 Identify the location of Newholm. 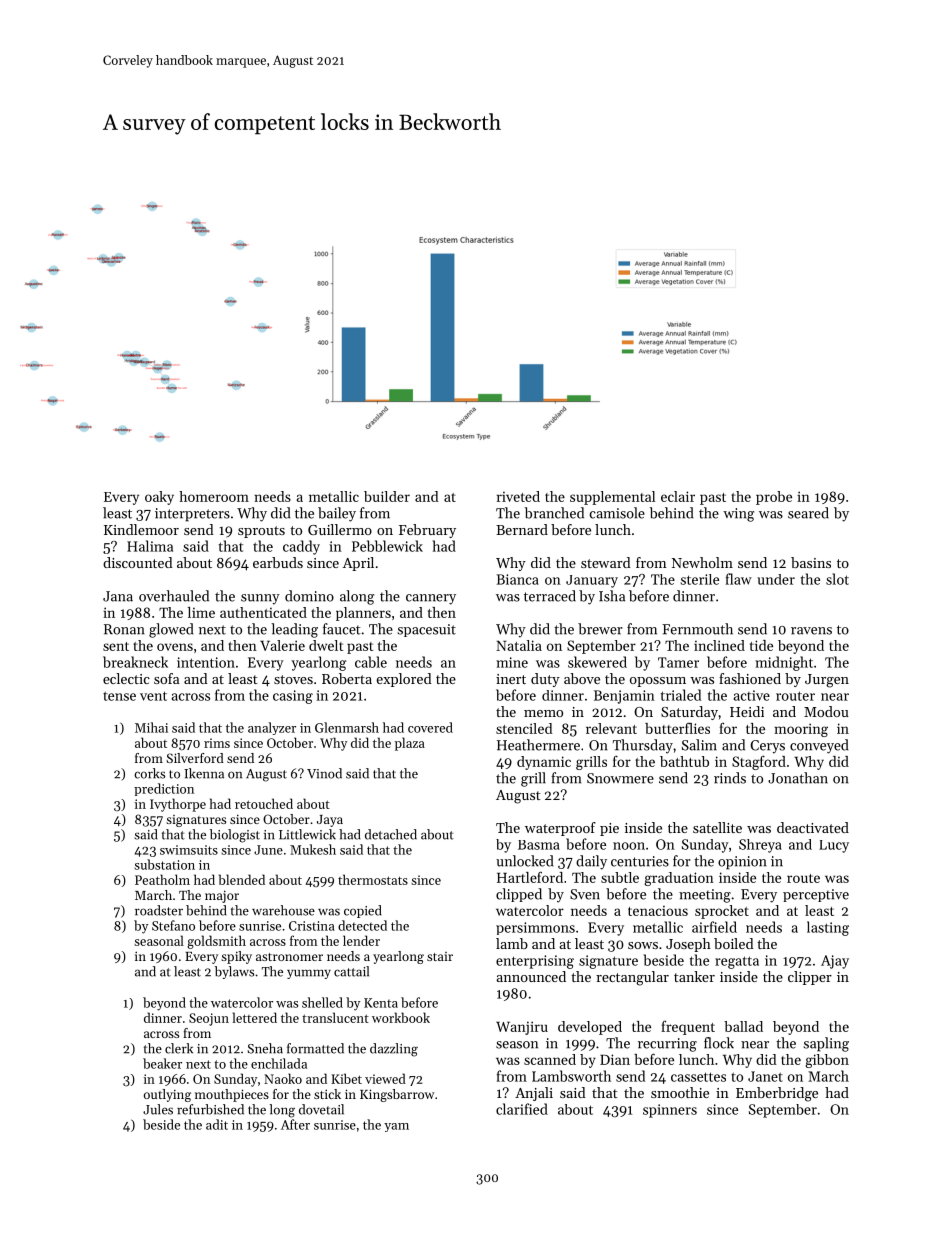
(702, 562).
